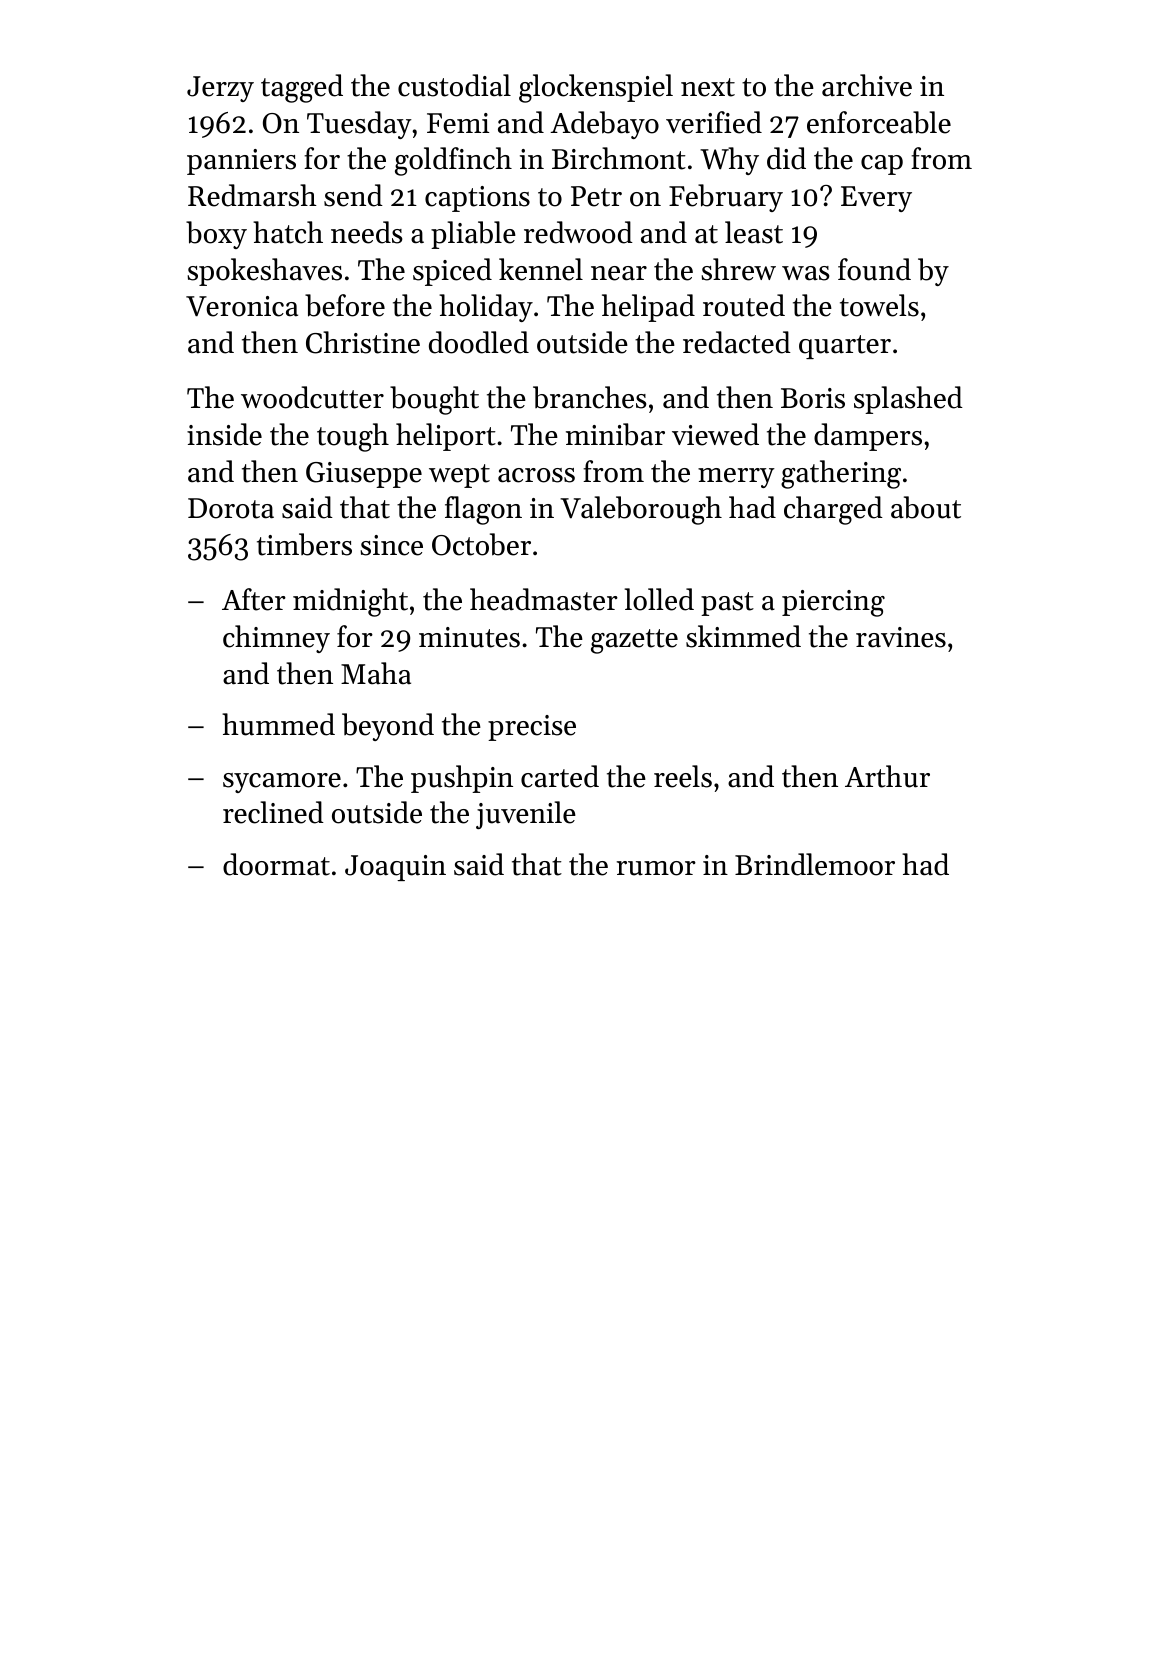 The height and width of the screenshot is (1654, 1165). What do you see at coordinates (526, 815) in the screenshot?
I see `juvenile` at bounding box center [526, 815].
